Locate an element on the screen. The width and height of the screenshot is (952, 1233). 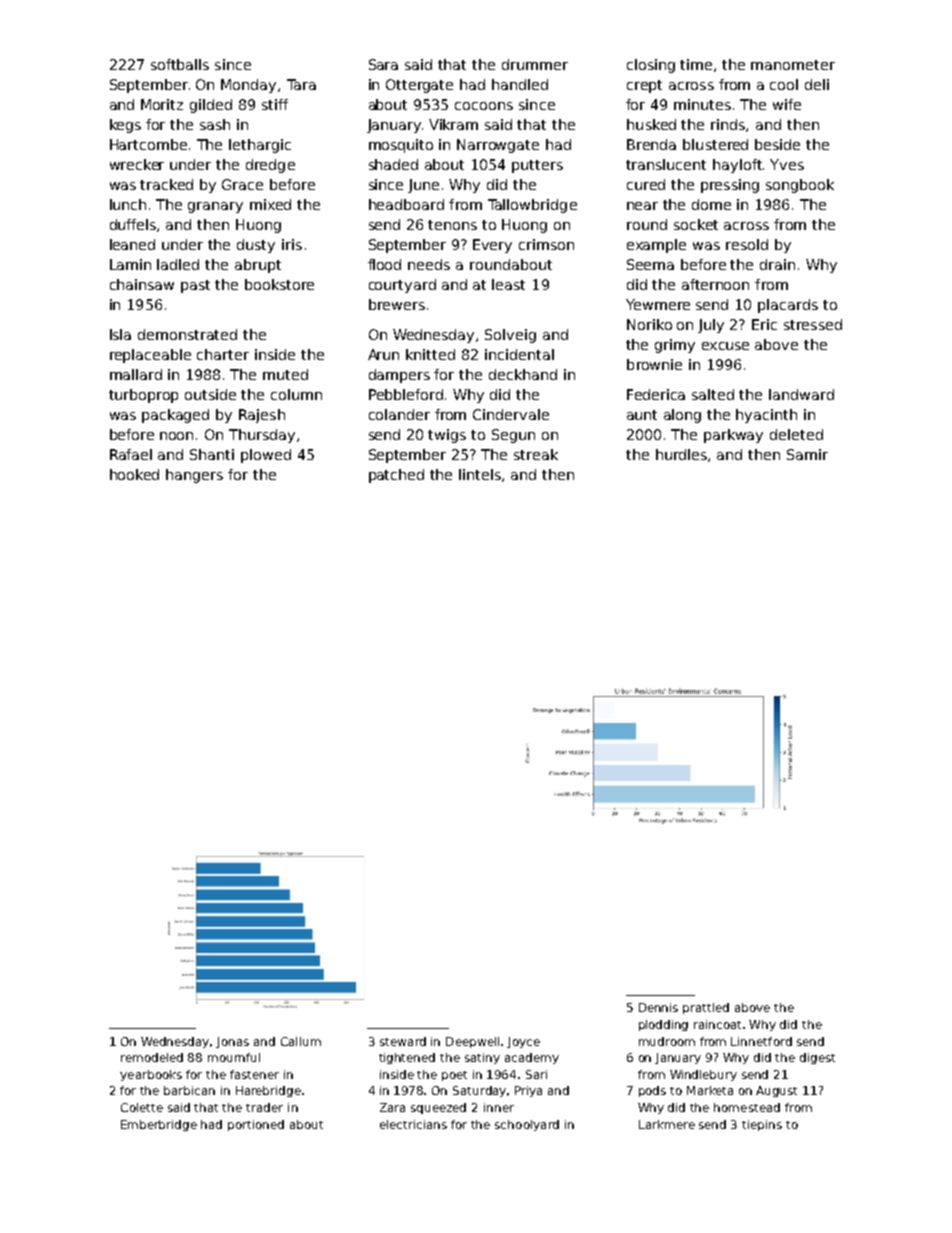
Narrowgate is located at coordinates (498, 146).
